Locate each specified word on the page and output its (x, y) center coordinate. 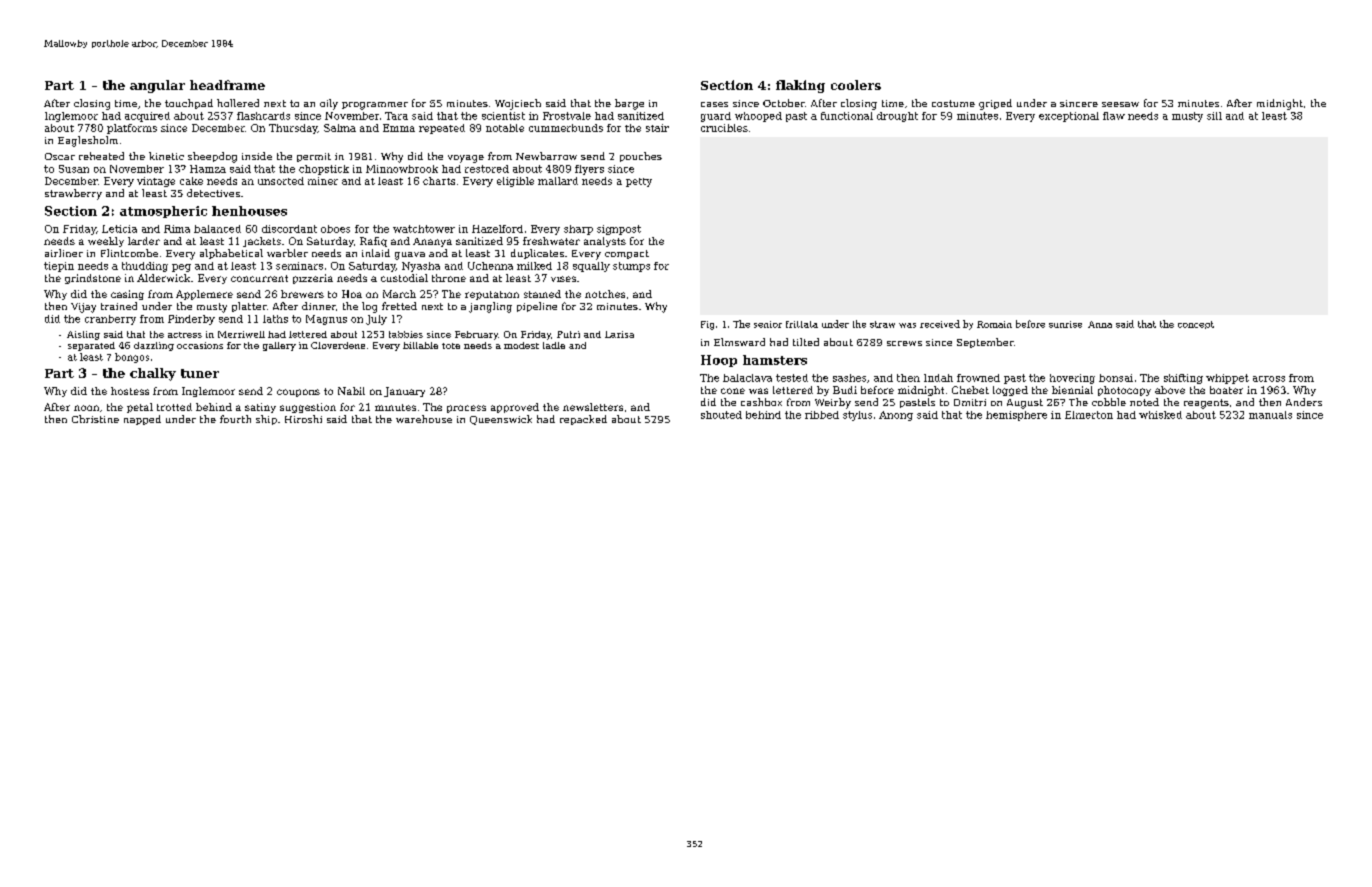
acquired (147, 117)
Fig (707, 325)
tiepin (59, 267)
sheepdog (212, 157)
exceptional (1069, 117)
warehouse (424, 419)
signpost (619, 230)
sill (1214, 116)
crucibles (724, 128)
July (376, 320)
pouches (641, 157)
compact (627, 254)
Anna (1100, 324)
